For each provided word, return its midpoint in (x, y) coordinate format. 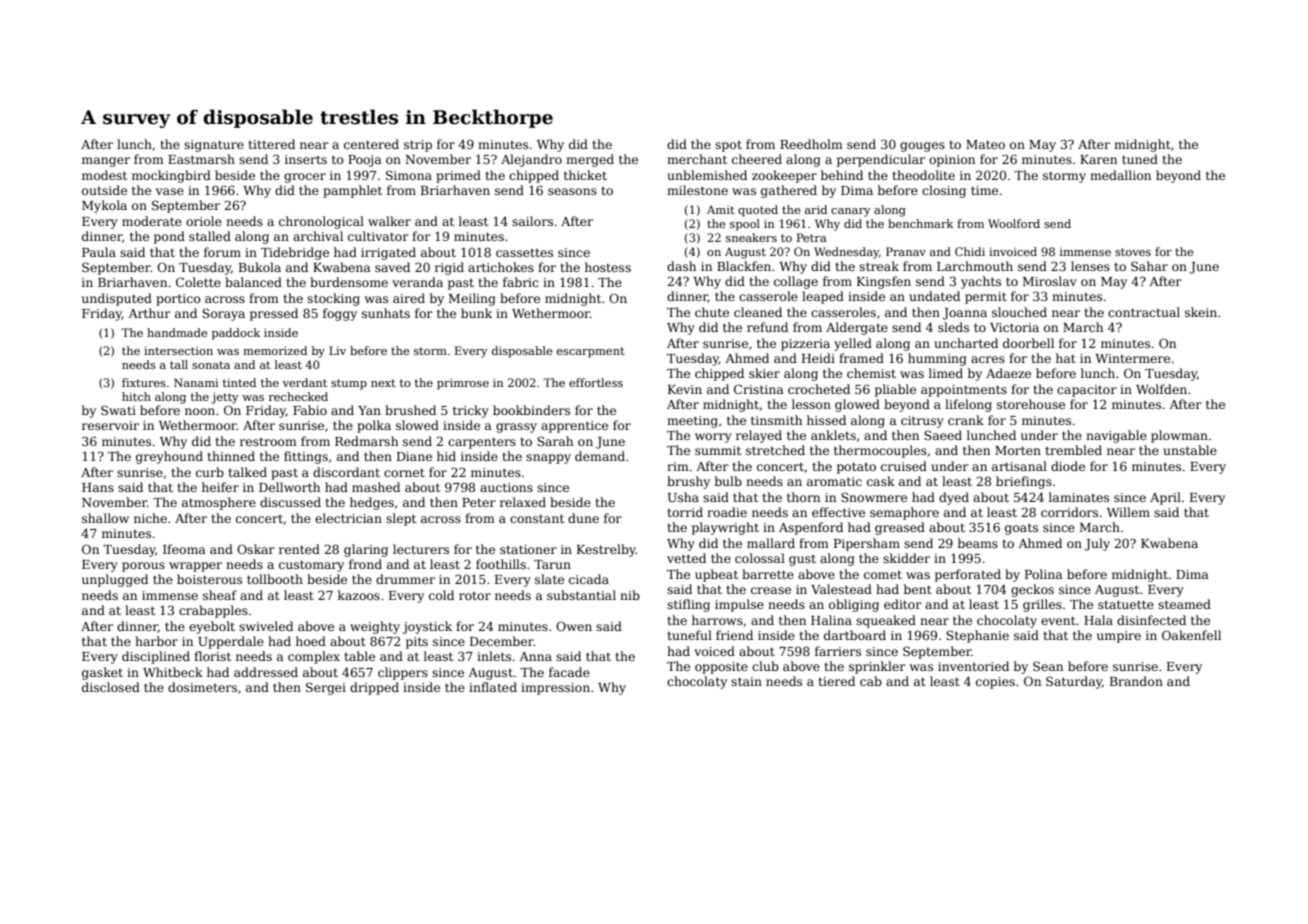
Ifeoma (184, 549)
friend (734, 635)
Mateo (985, 144)
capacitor (1087, 391)
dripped (374, 688)
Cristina (759, 389)
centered (371, 144)
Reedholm (811, 144)
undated (934, 296)
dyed (954, 498)
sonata (211, 365)
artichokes (501, 267)
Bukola (260, 267)
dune (583, 518)
